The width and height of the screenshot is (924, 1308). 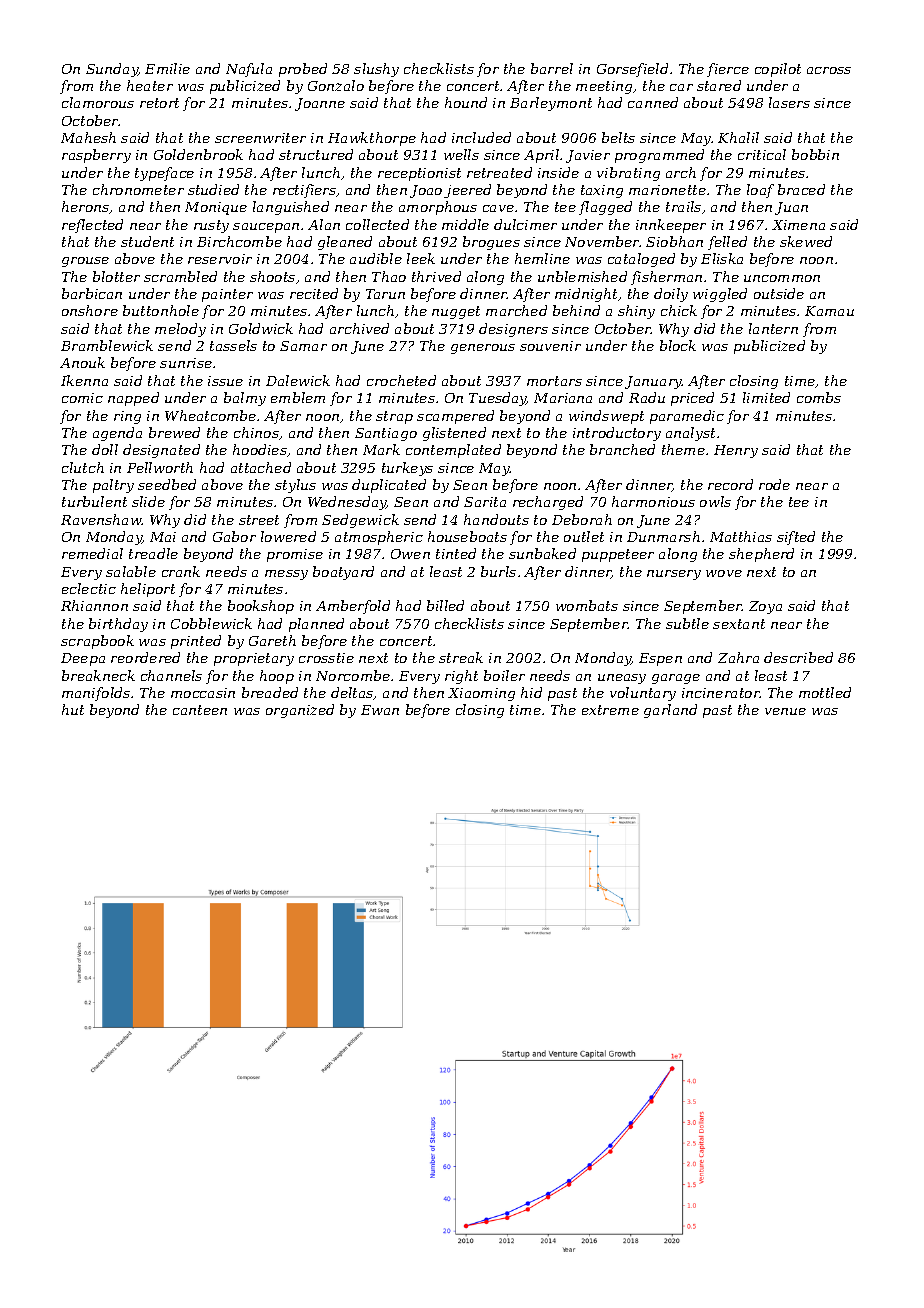 I want to click on comic, so click(x=82, y=398).
